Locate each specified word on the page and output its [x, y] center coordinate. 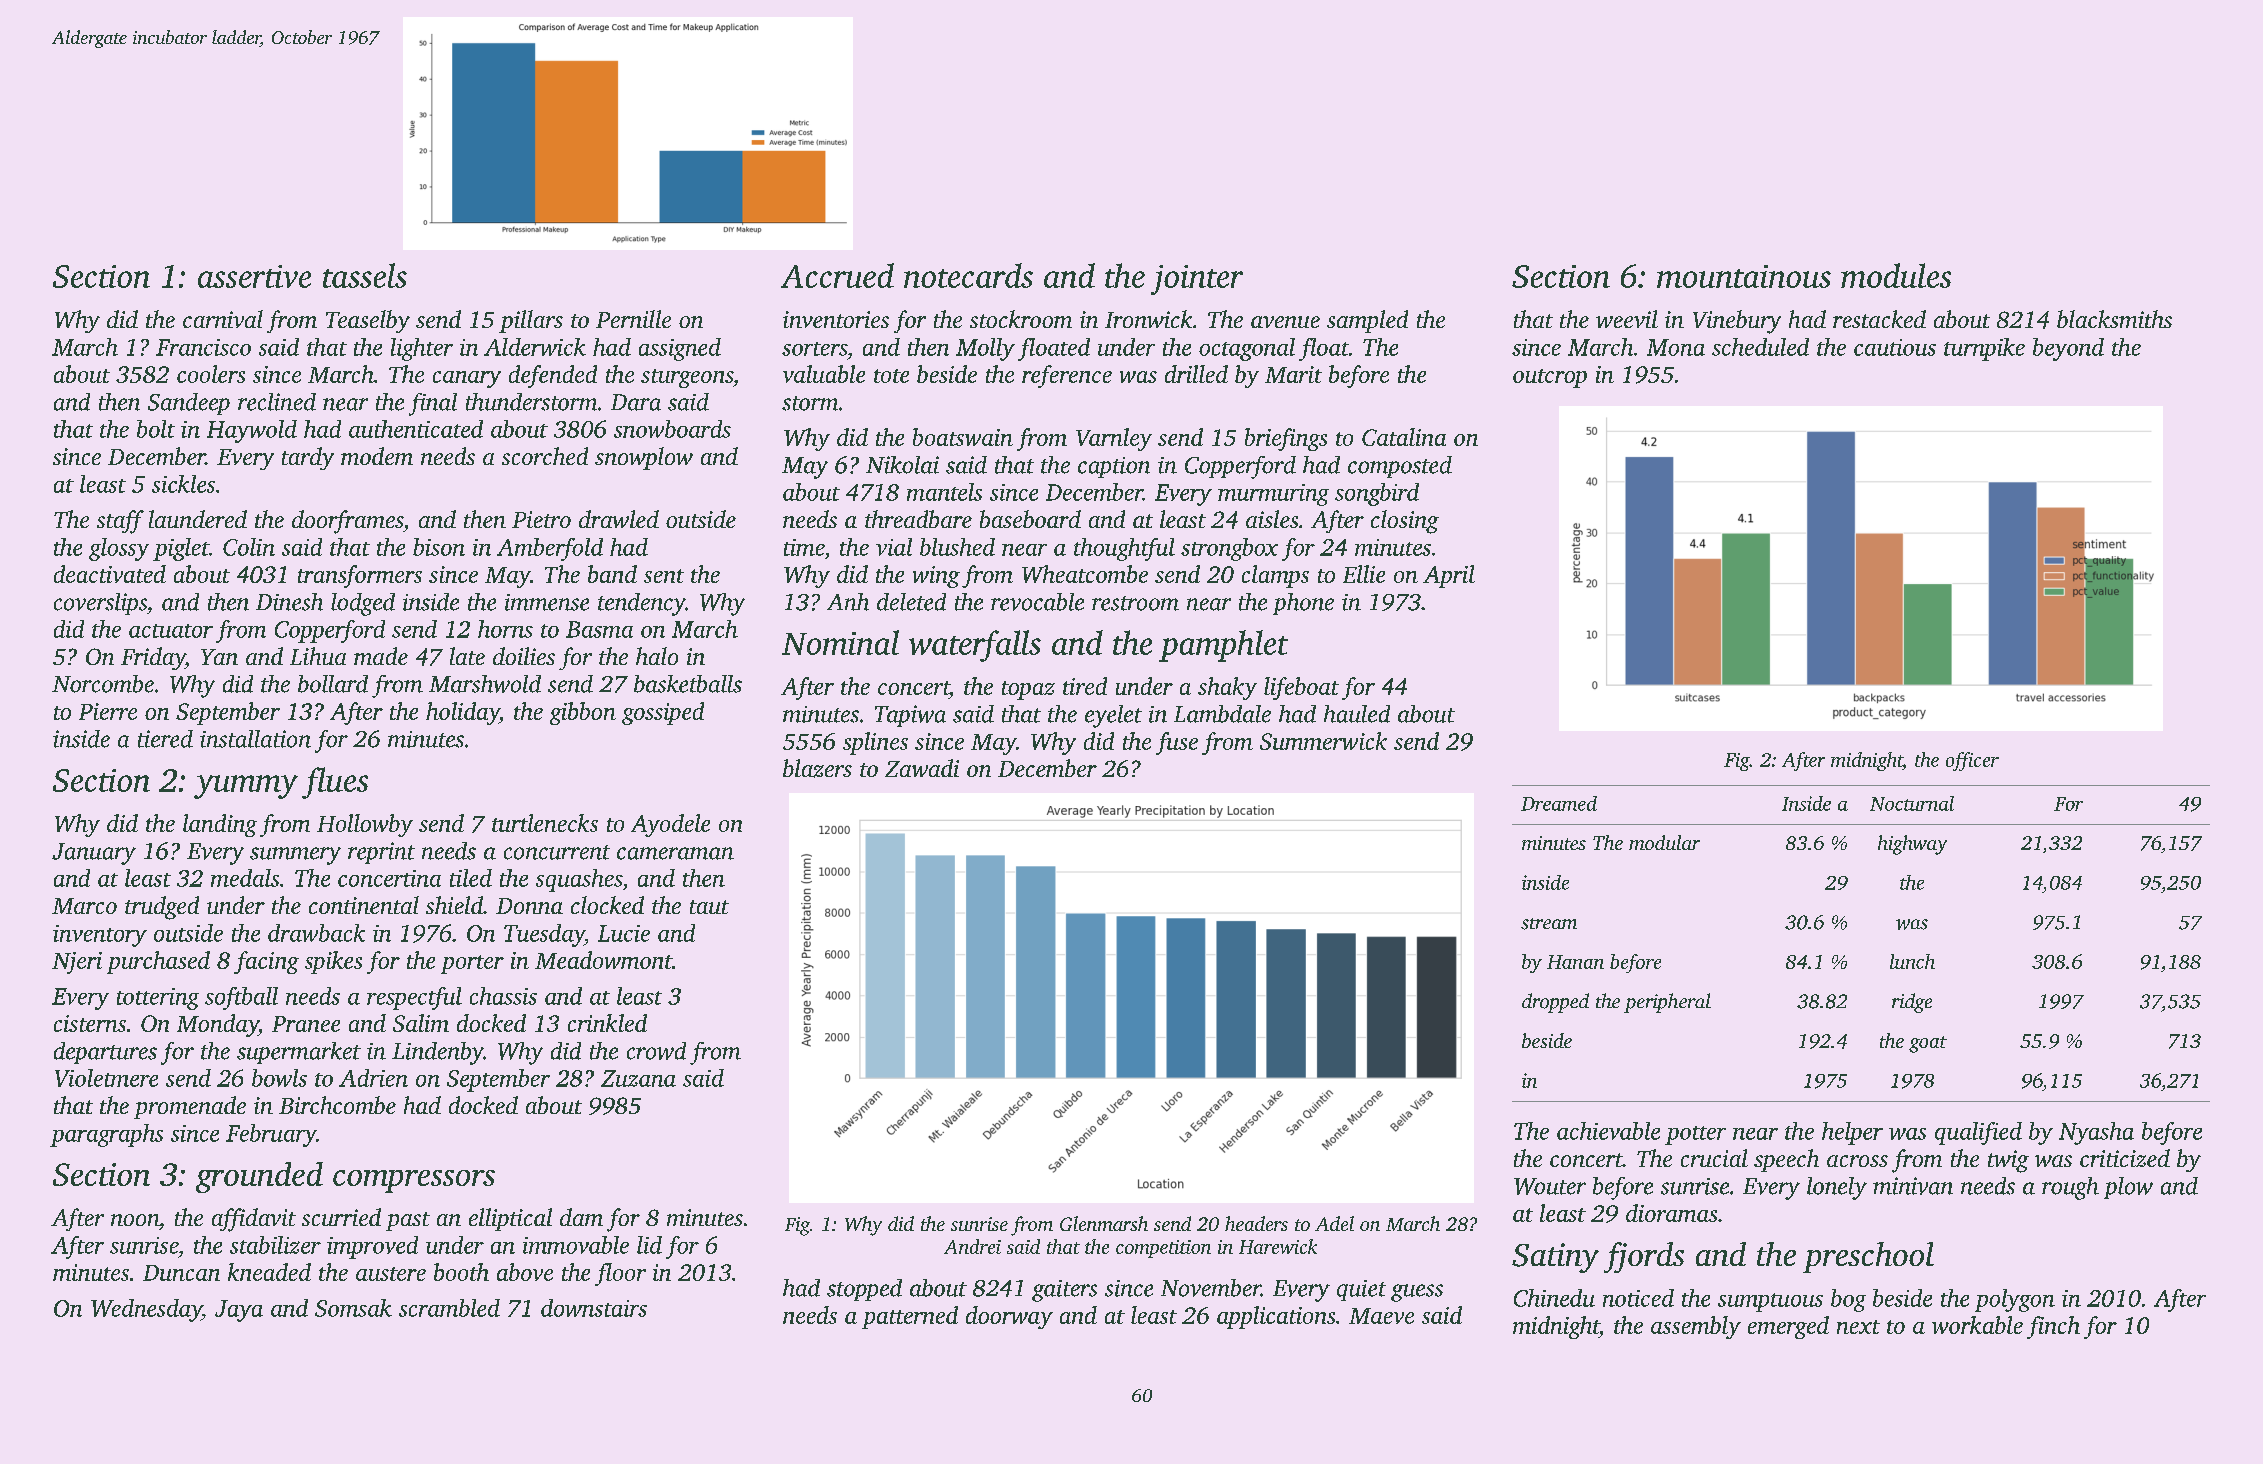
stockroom [1021, 319]
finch [2053, 1327]
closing [1405, 522]
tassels [365, 275]
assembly [1696, 1327]
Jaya [239, 1311]
